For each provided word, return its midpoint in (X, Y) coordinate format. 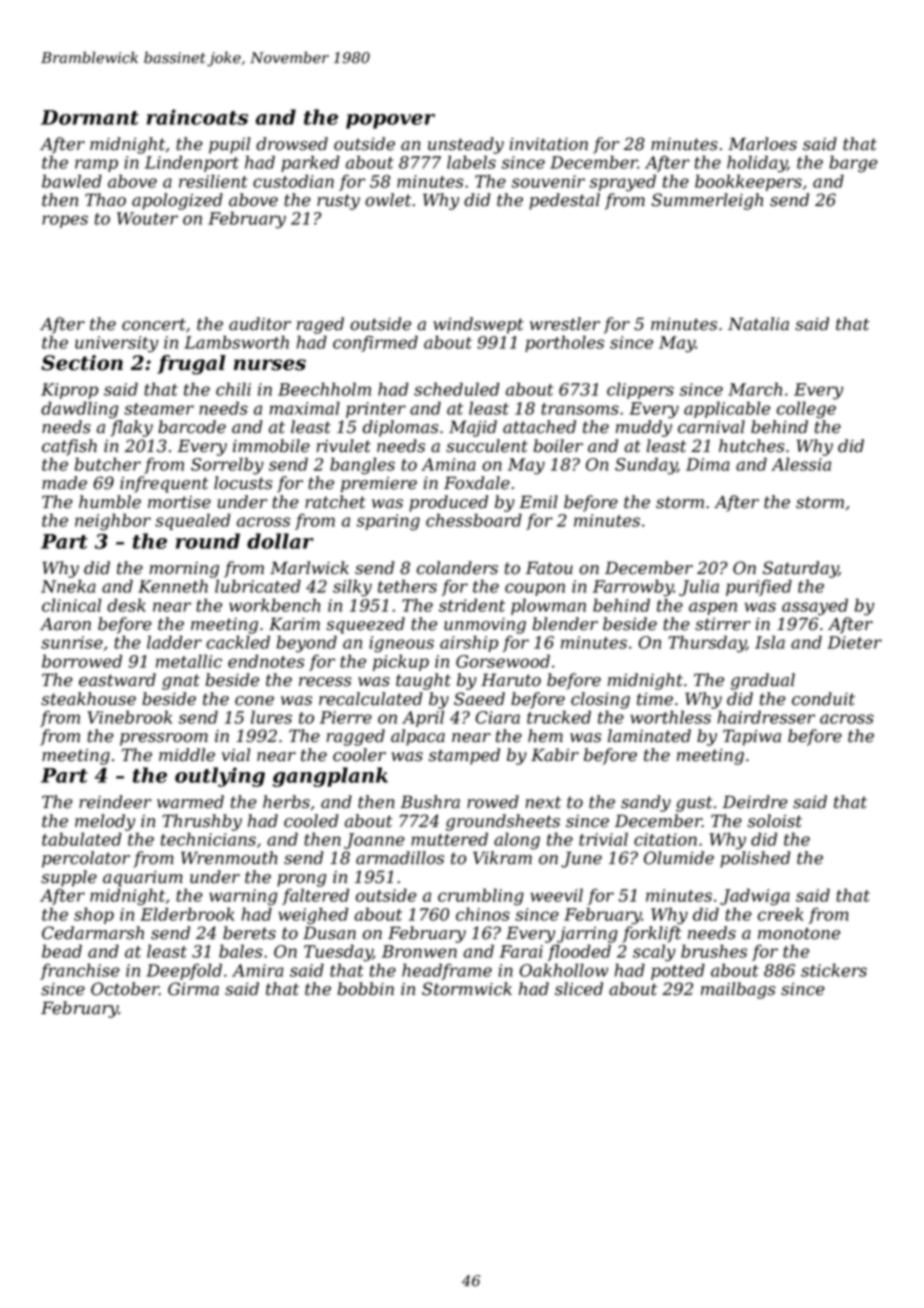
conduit (823, 699)
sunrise (72, 642)
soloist (775, 821)
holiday (757, 164)
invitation (548, 144)
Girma (193, 989)
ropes (65, 221)
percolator (86, 859)
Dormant (90, 117)
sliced (579, 989)
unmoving (485, 626)
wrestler (565, 324)
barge (853, 164)
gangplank (330, 777)
